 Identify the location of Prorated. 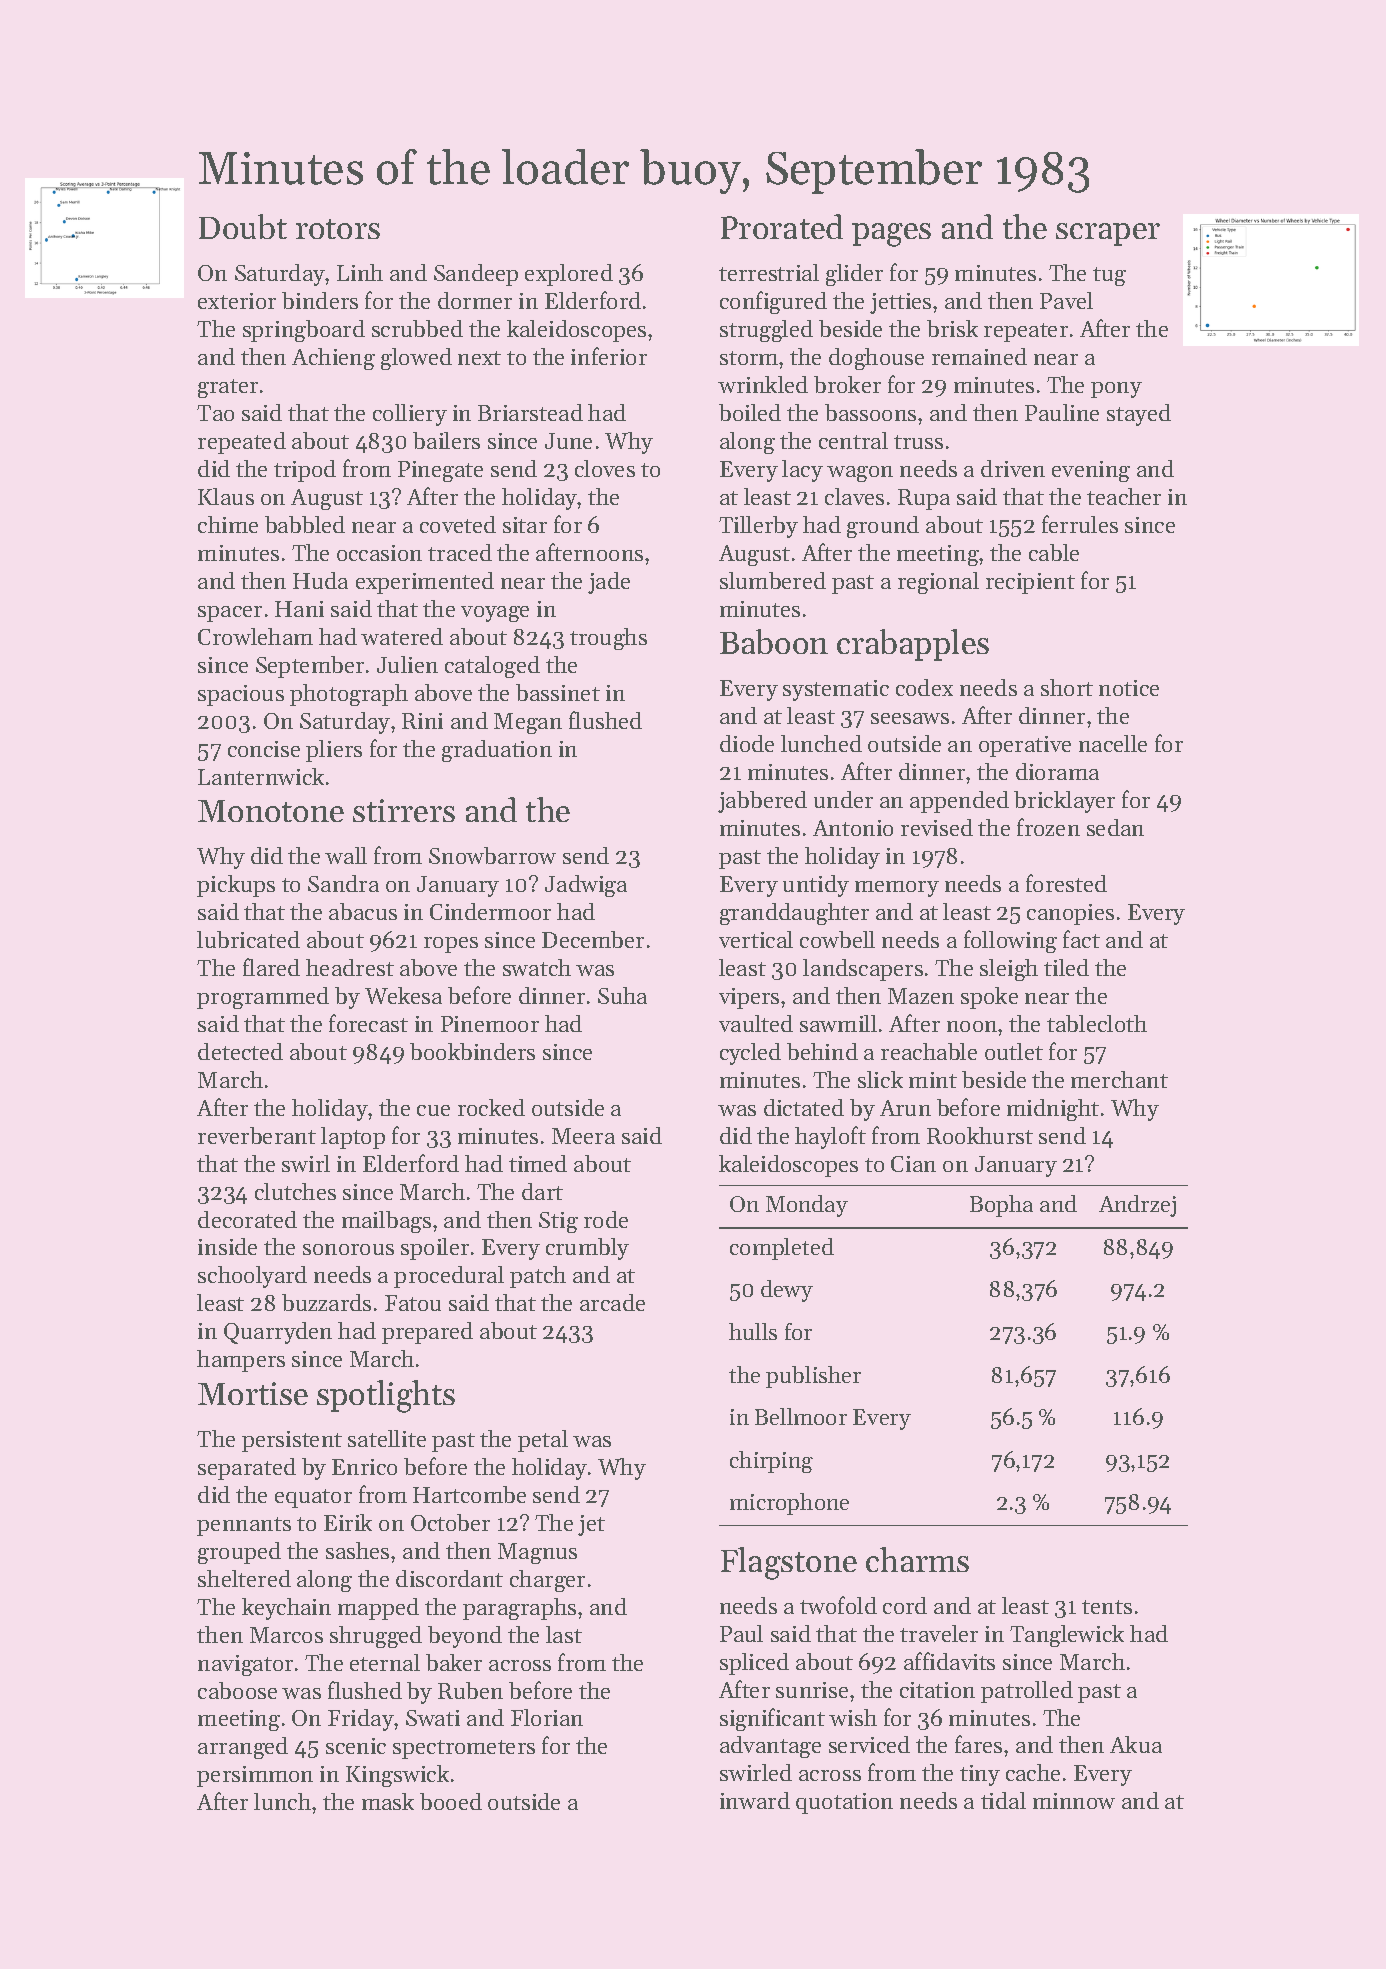
(782, 226).
